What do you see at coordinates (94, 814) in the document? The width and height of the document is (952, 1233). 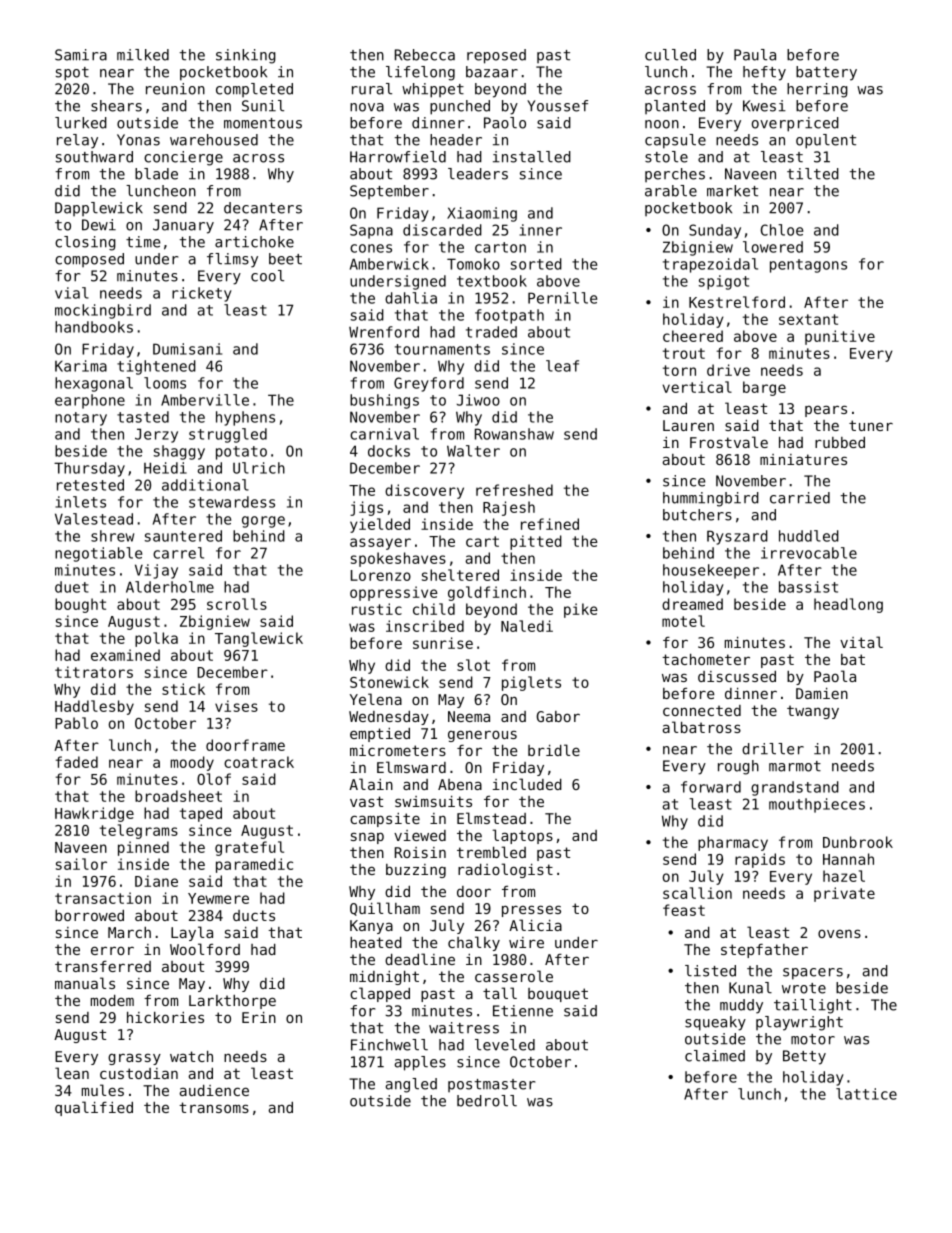 I see `Hawkridge` at bounding box center [94, 814].
